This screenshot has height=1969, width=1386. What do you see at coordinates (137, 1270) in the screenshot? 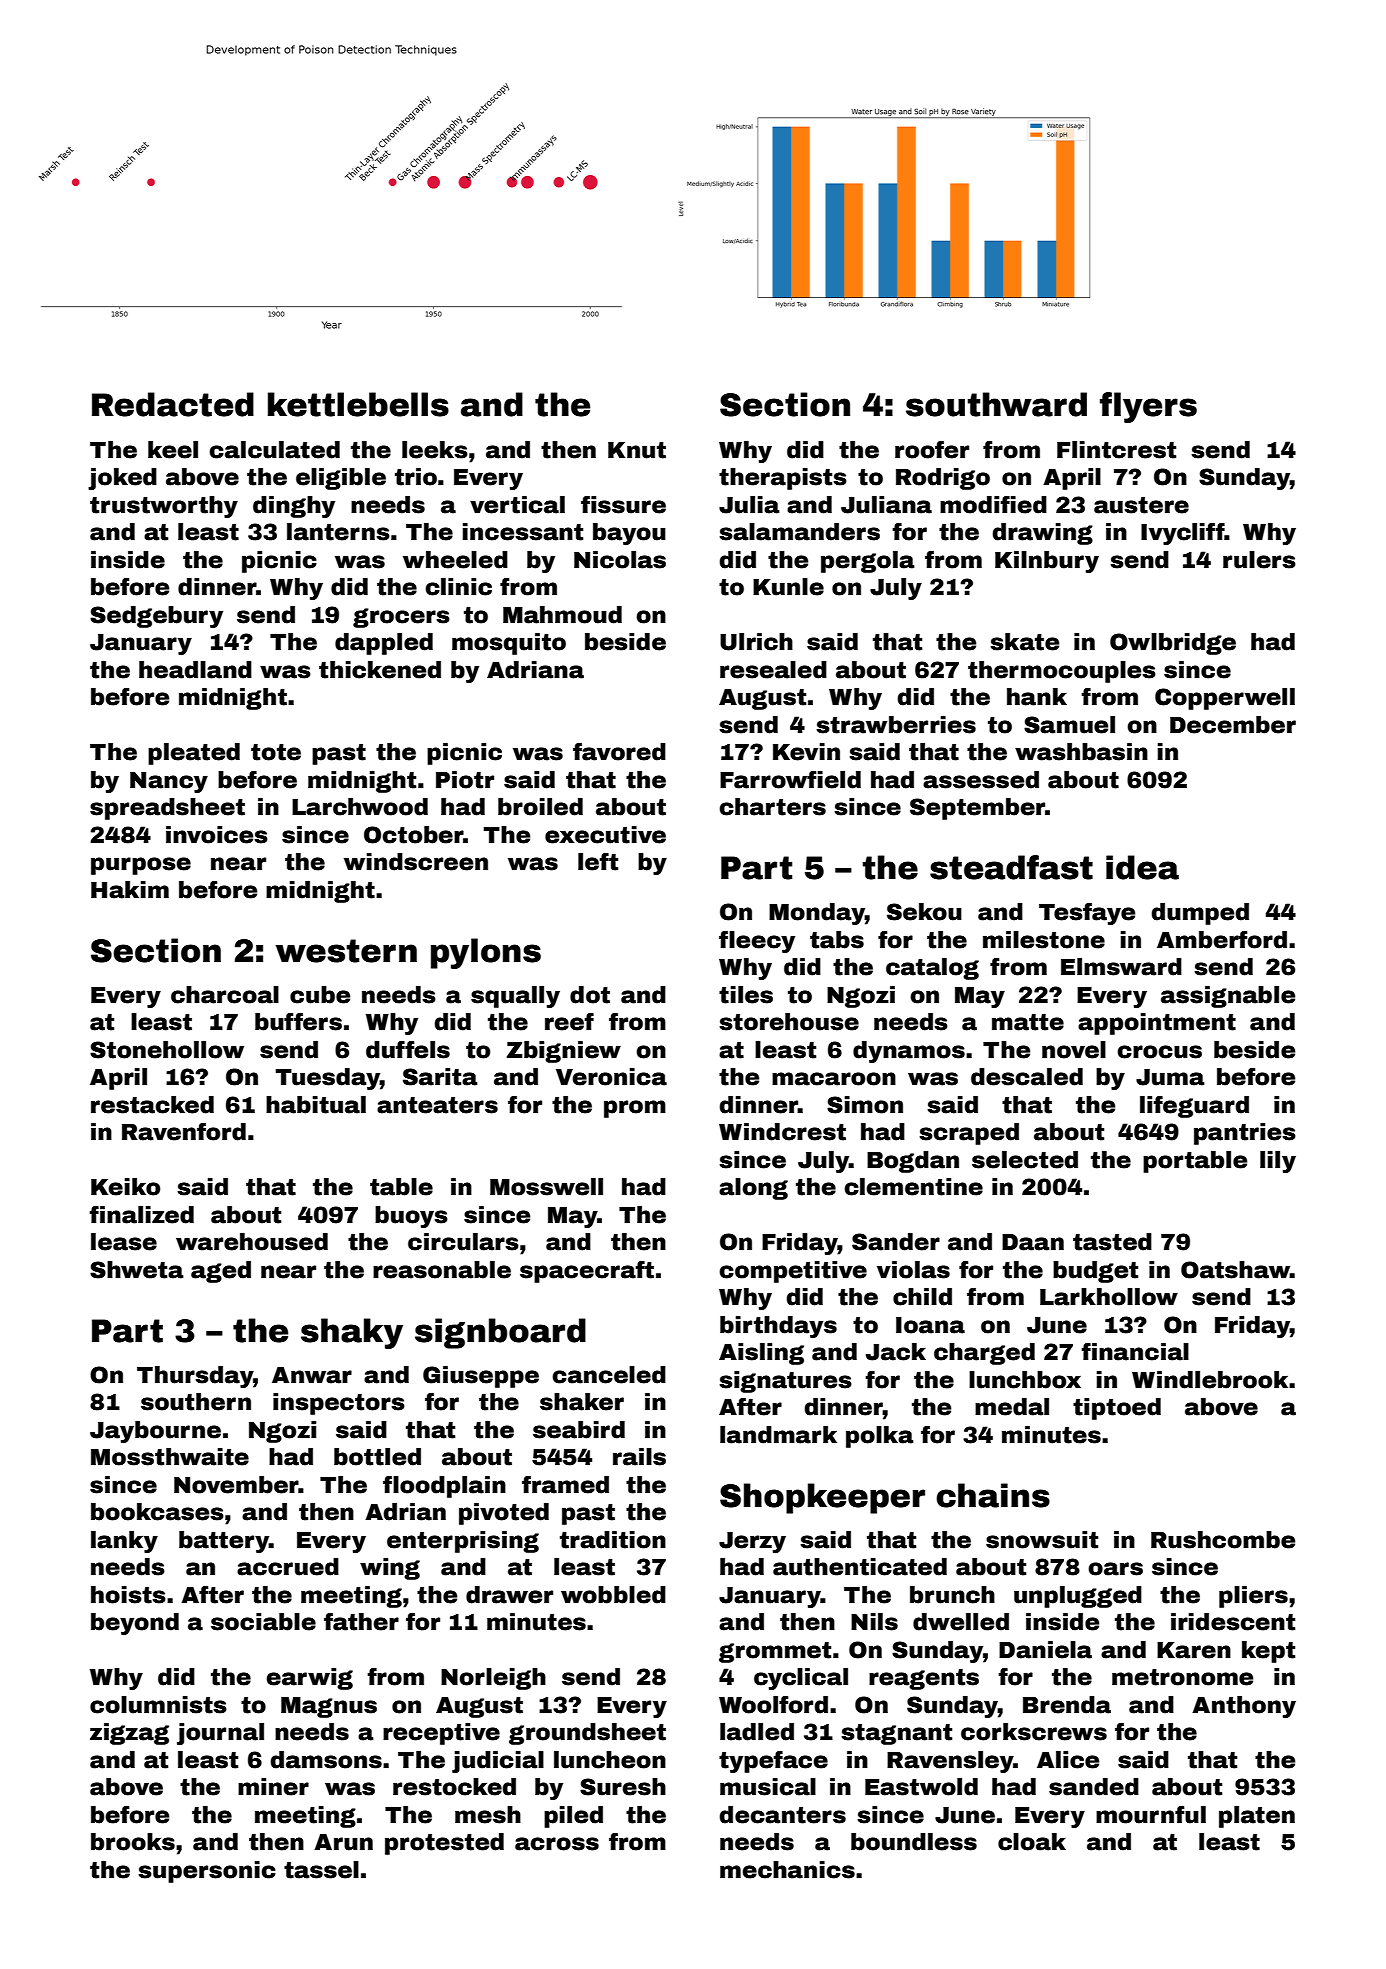
I see `Shweta` at bounding box center [137, 1270].
